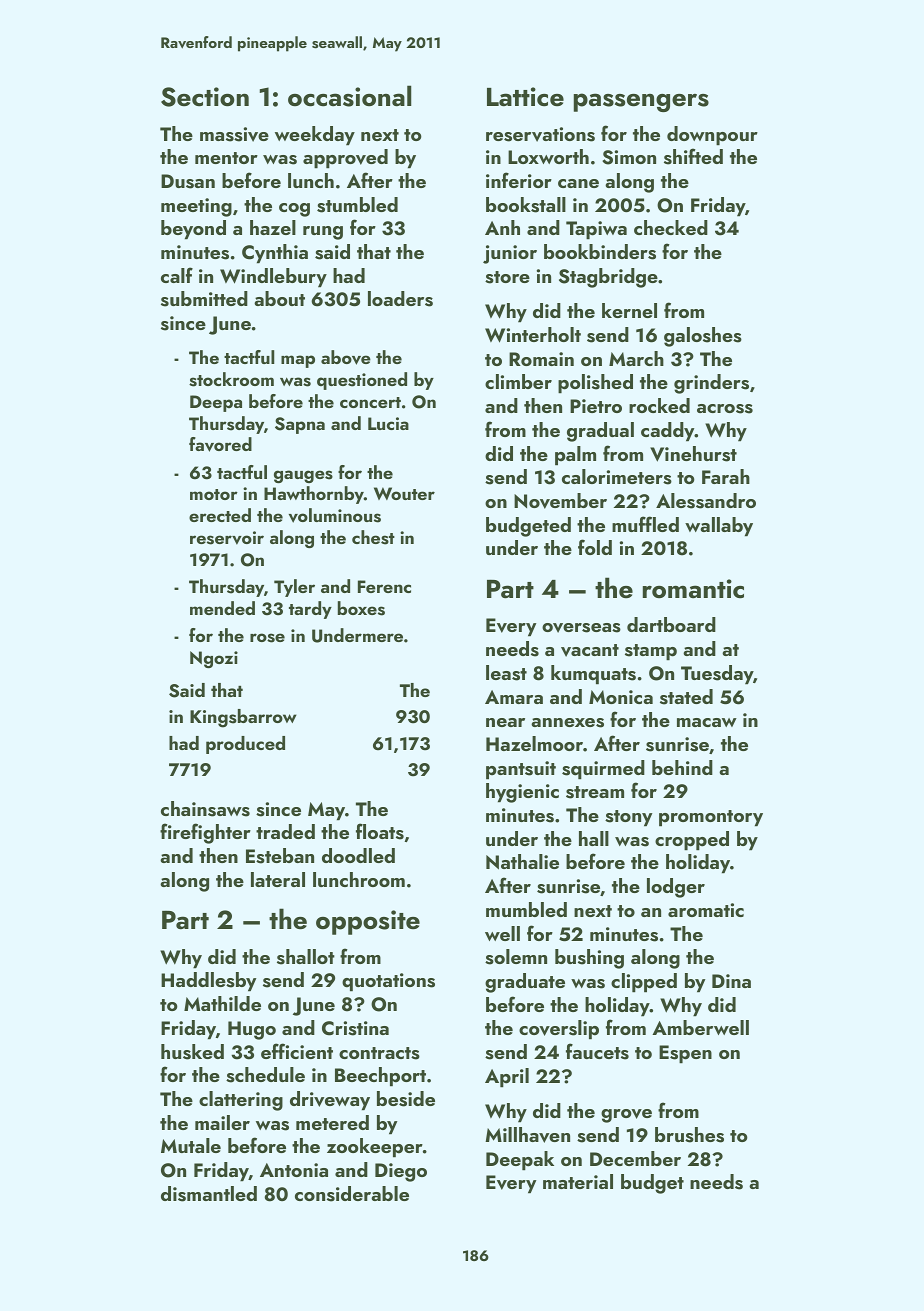  What do you see at coordinates (703, 337) in the document?
I see `galoshes` at bounding box center [703, 337].
